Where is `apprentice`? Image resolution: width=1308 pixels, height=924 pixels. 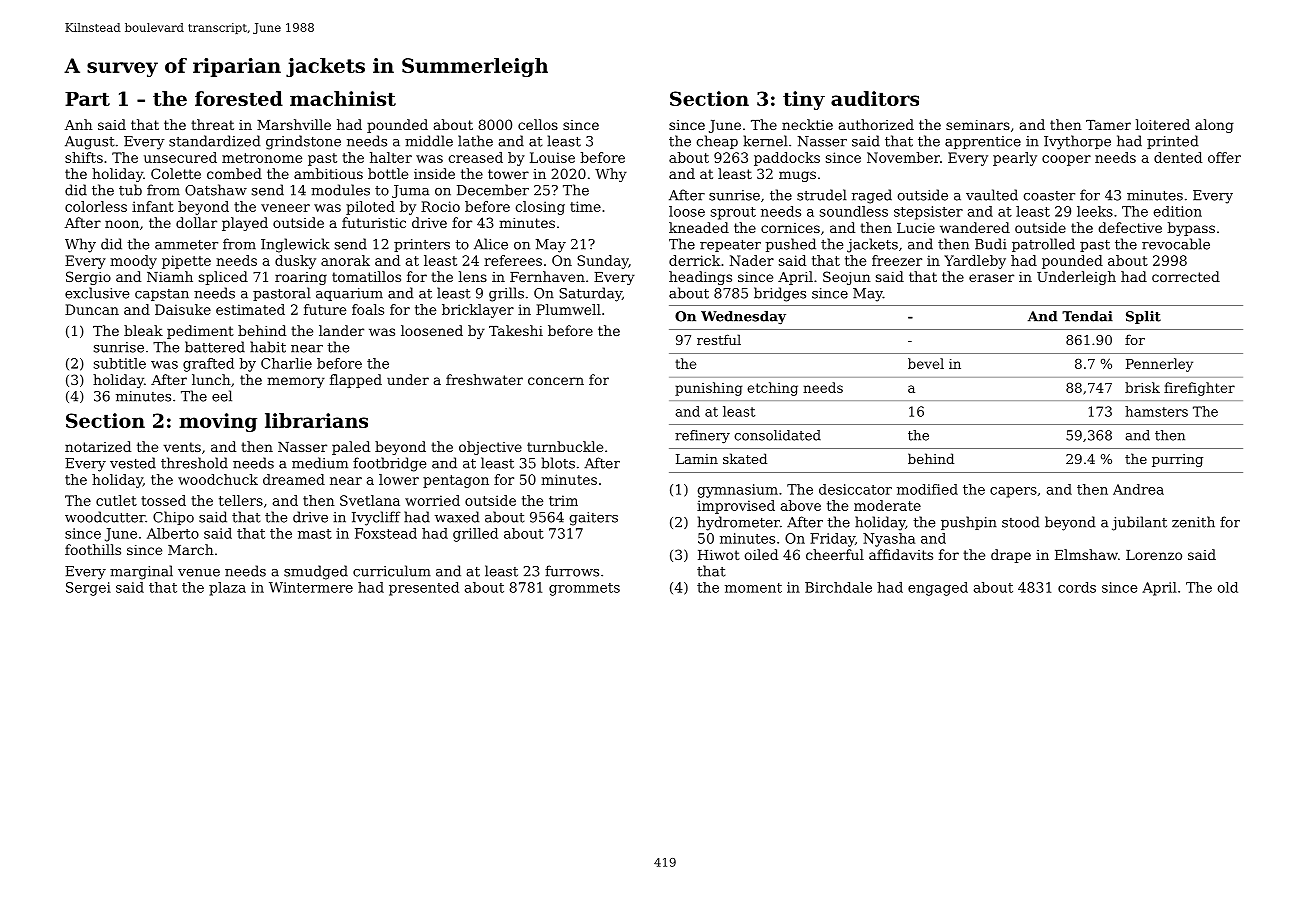
apprentice is located at coordinates (983, 142).
